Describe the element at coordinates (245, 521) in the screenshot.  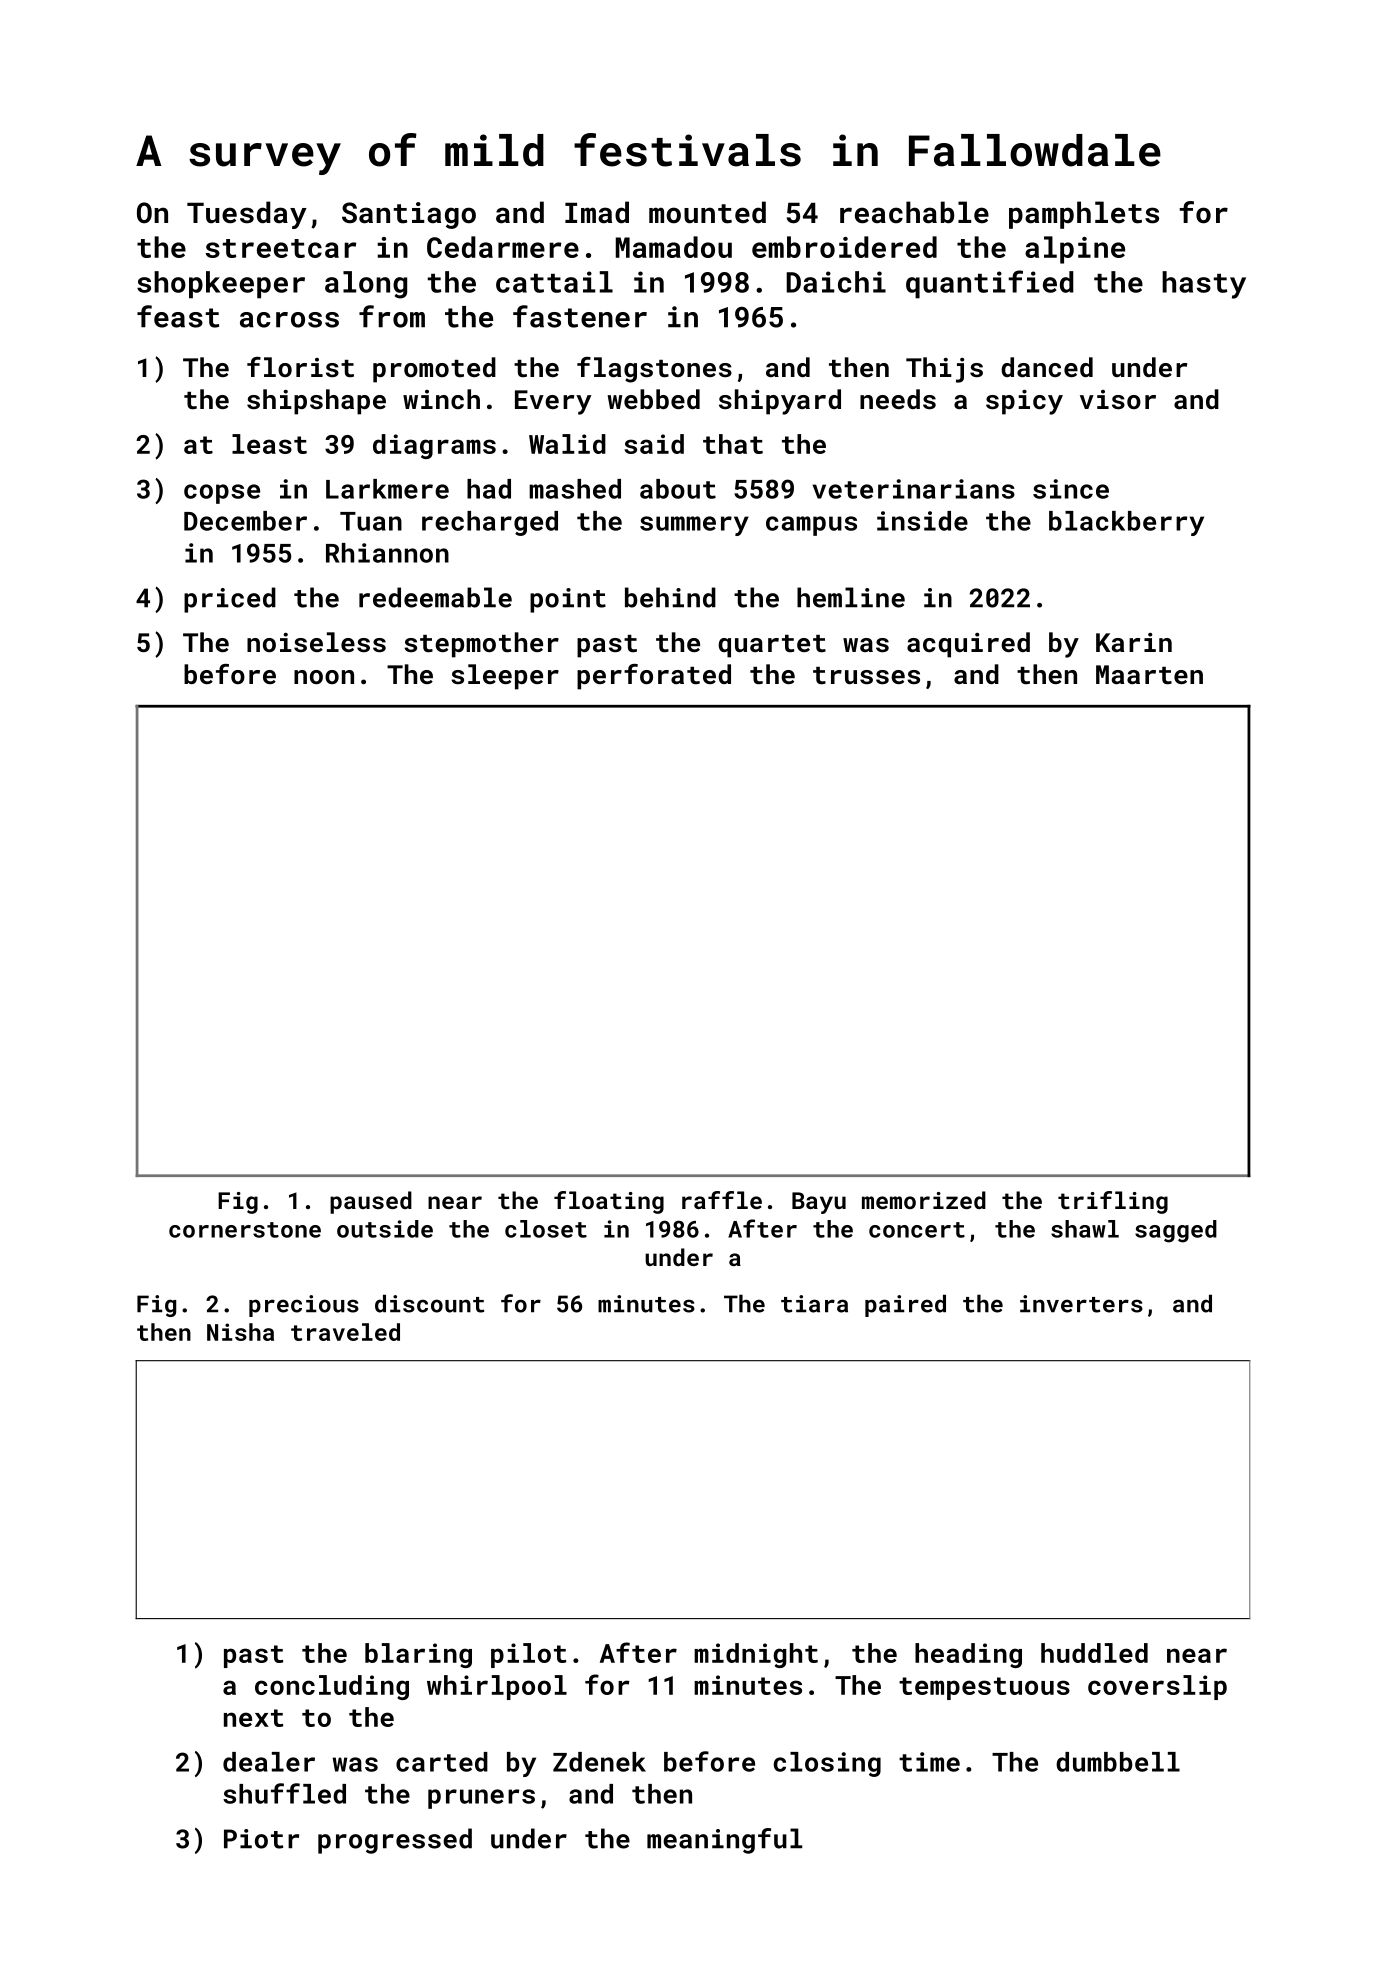
I see `December` at that location.
